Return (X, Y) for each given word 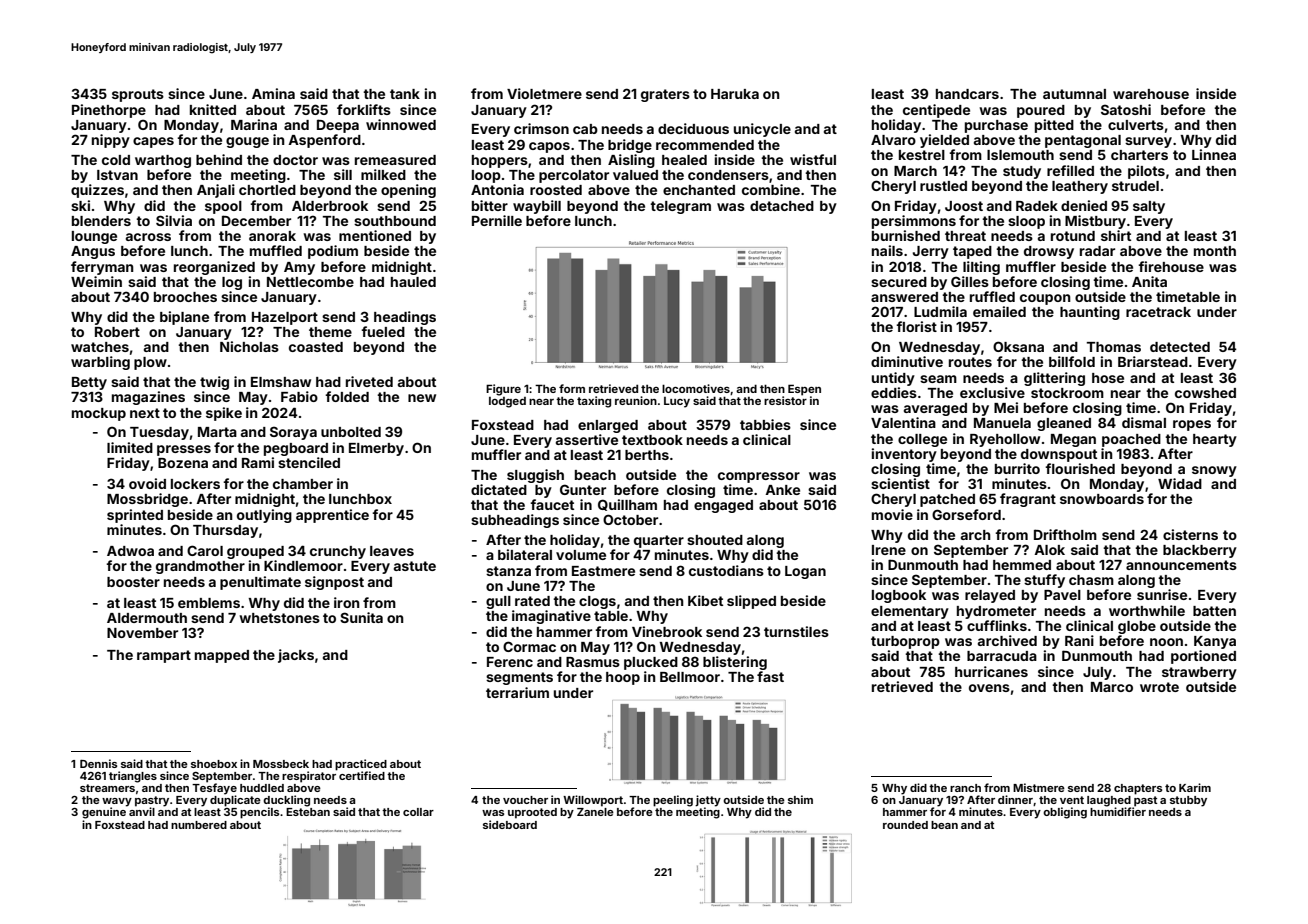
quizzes (97, 191)
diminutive (907, 361)
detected (1180, 347)
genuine (104, 813)
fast (770, 676)
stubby (1188, 801)
